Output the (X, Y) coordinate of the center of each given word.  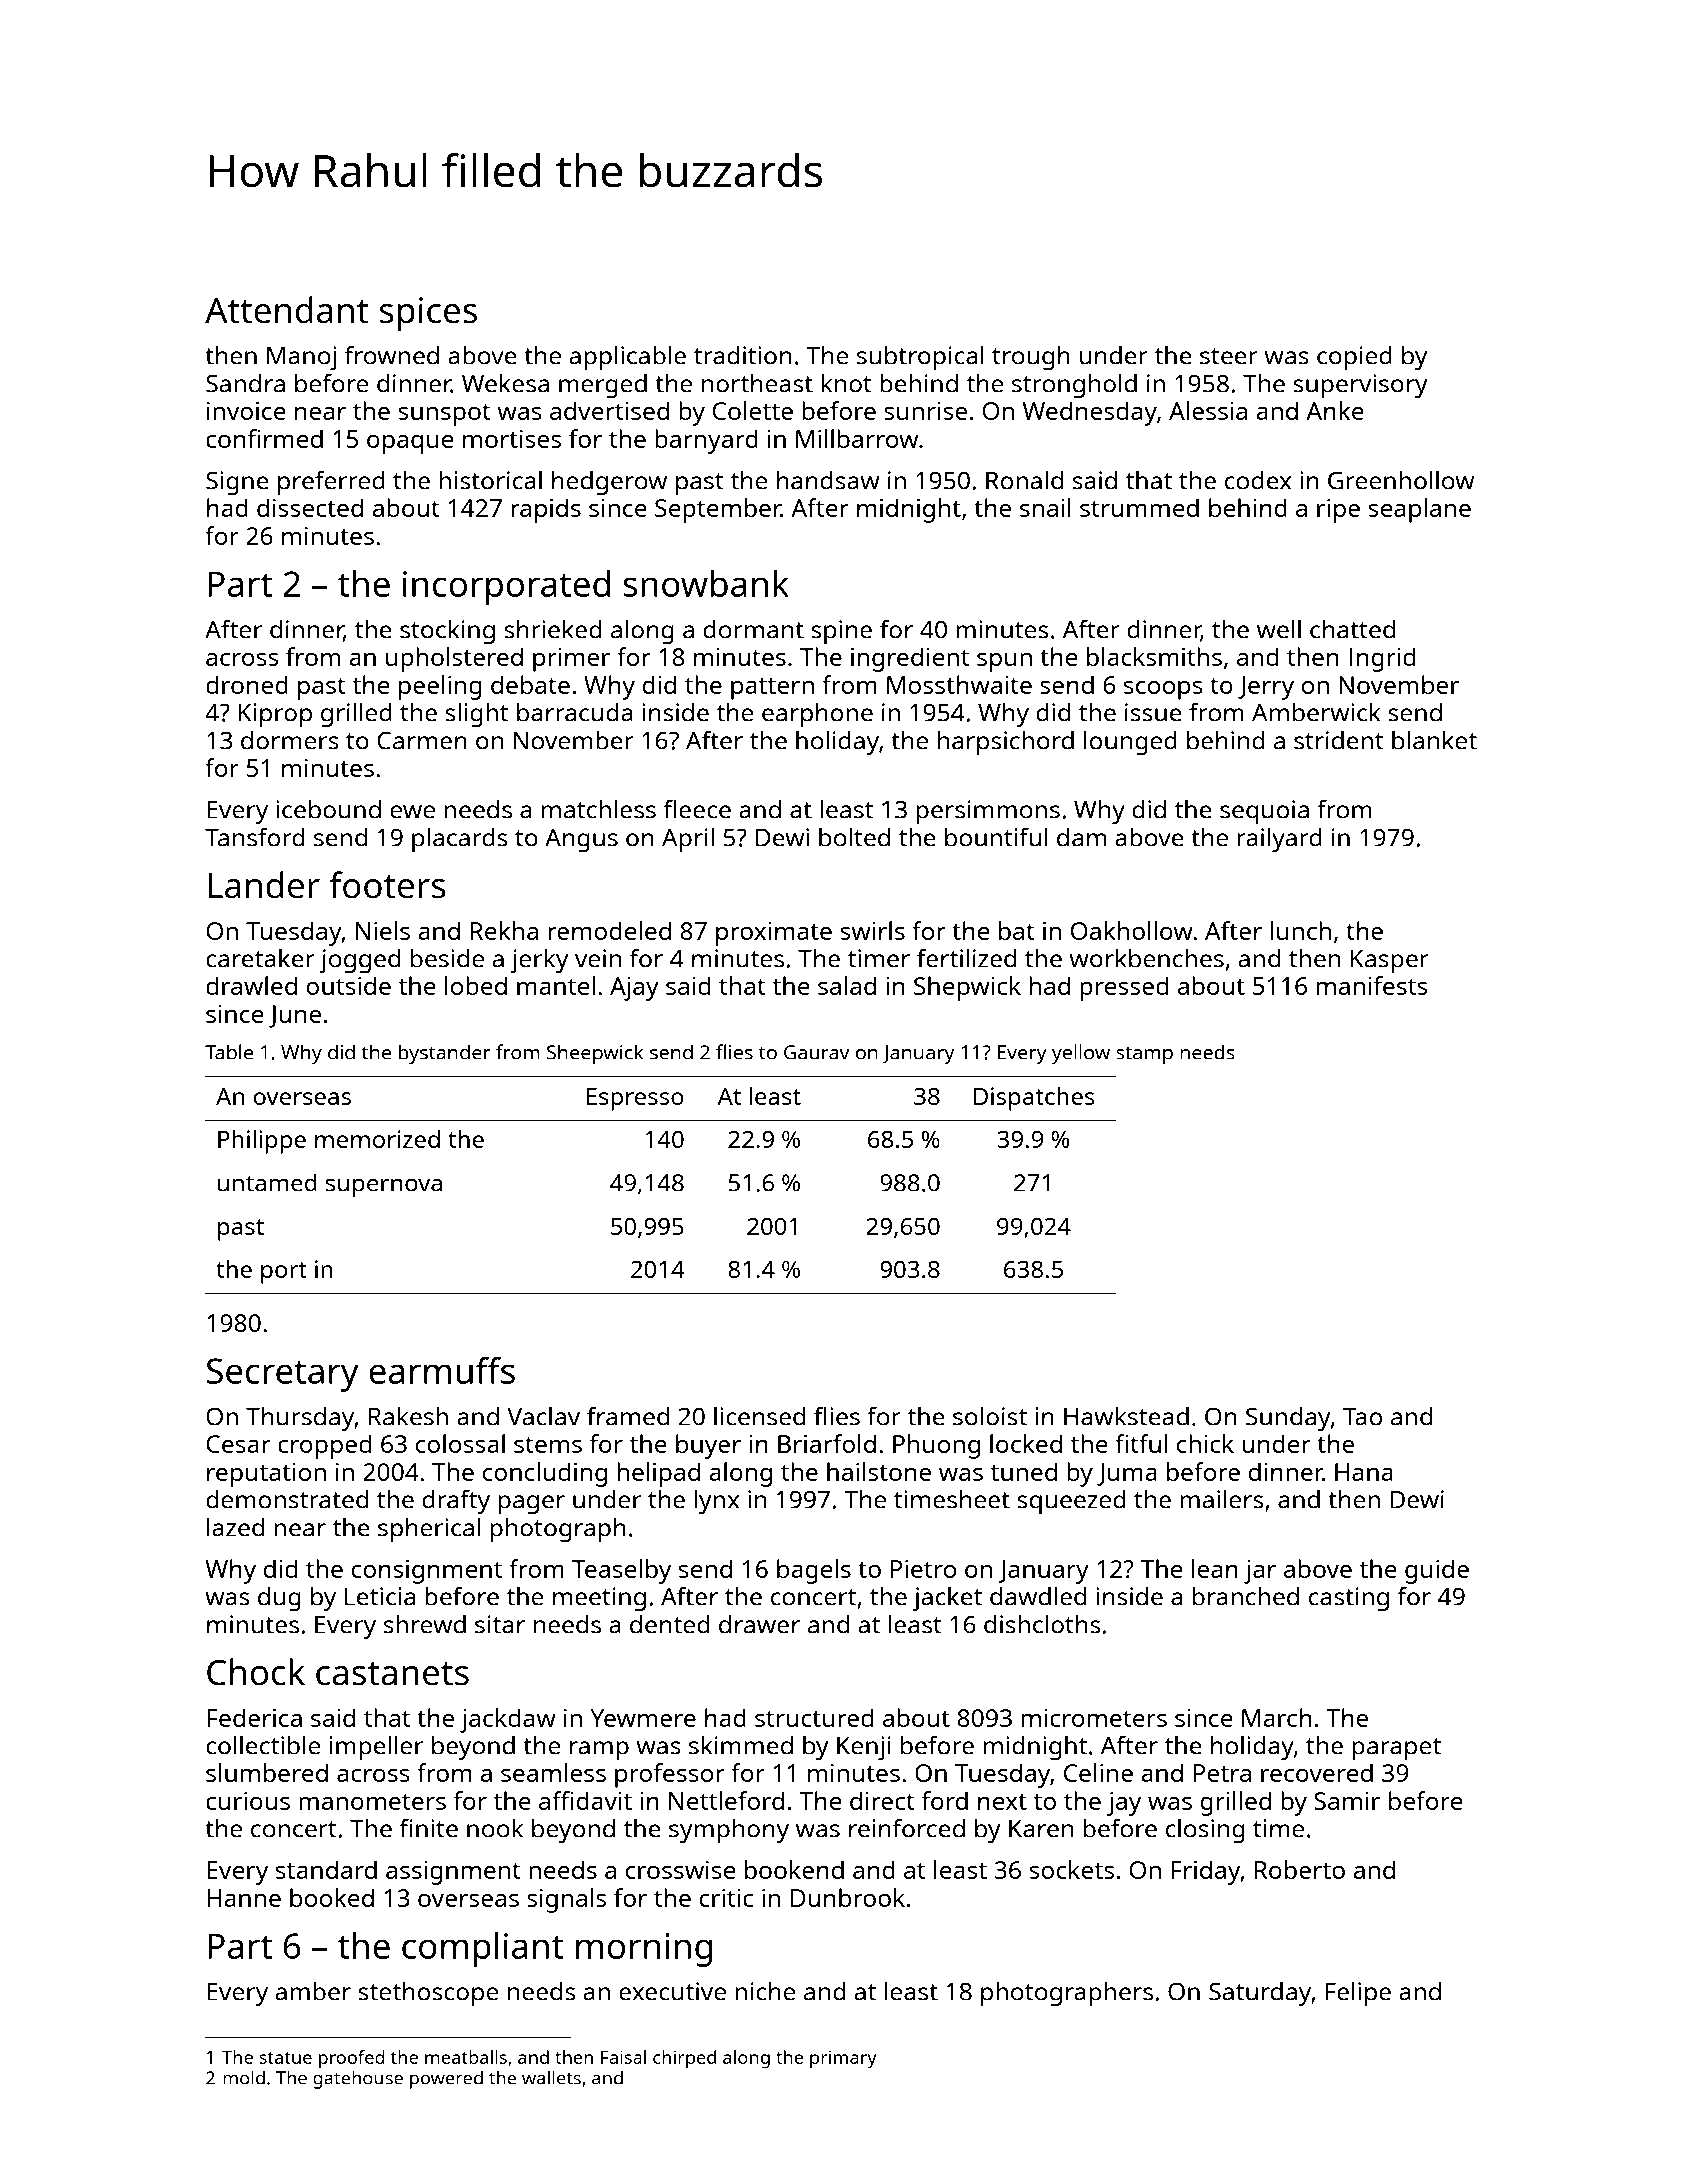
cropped (325, 1446)
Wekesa (505, 383)
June (295, 1016)
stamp (1144, 1055)
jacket (947, 1599)
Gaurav (817, 1052)
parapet (1396, 1749)
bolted (854, 837)
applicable (628, 357)
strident (1339, 740)
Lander (264, 885)
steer (1229, 356)
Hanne (244, 1898)
